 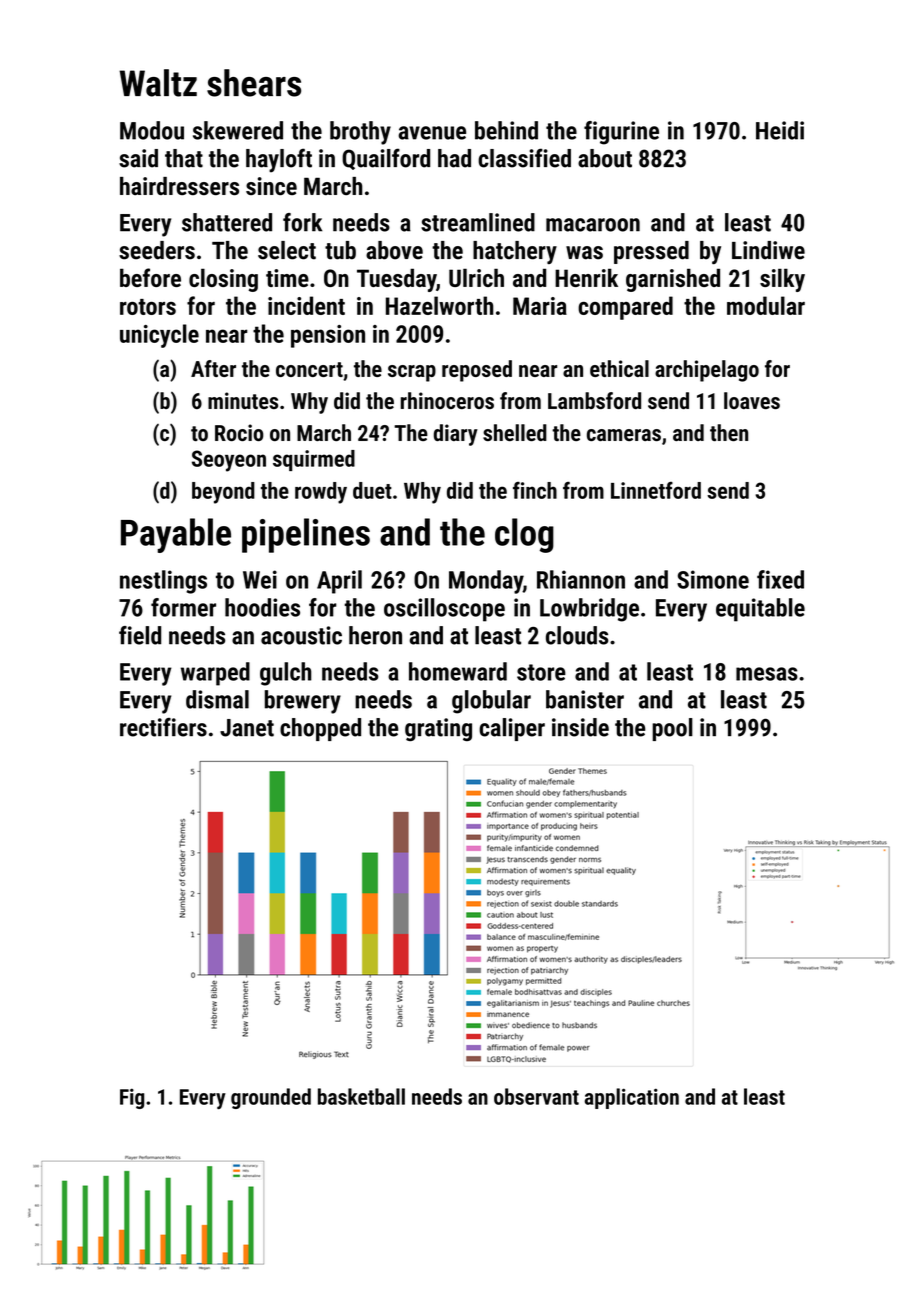 I want to click on behind, so click(x=506, y=130).
